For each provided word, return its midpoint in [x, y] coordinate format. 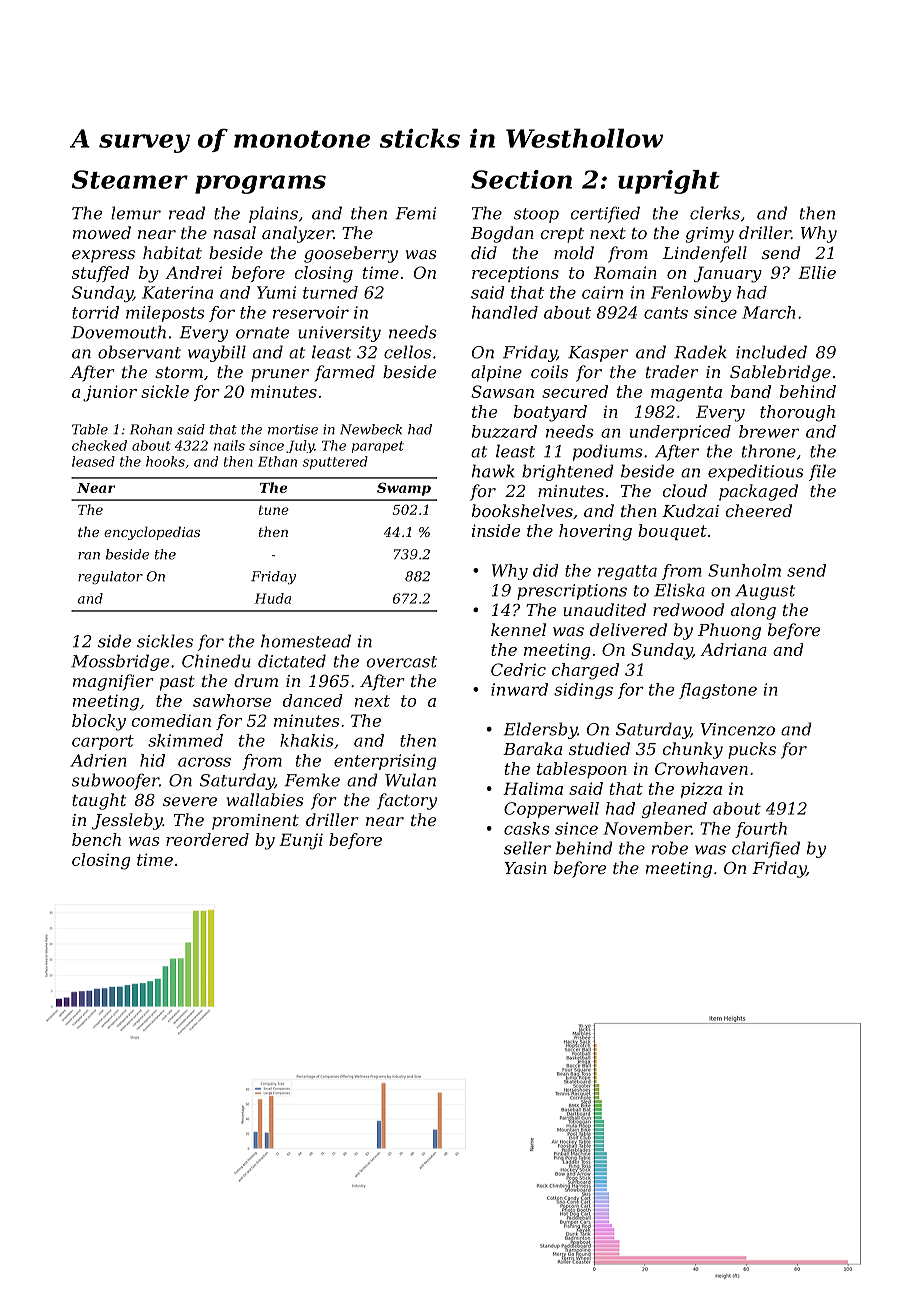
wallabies [265, 799]
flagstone [718, 691]
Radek [700, 352]
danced [313, 700]
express [103, 256]
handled [505, 312]
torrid [95, 312]
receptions [515, 274]
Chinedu [216, 661]
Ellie [817, 272]
